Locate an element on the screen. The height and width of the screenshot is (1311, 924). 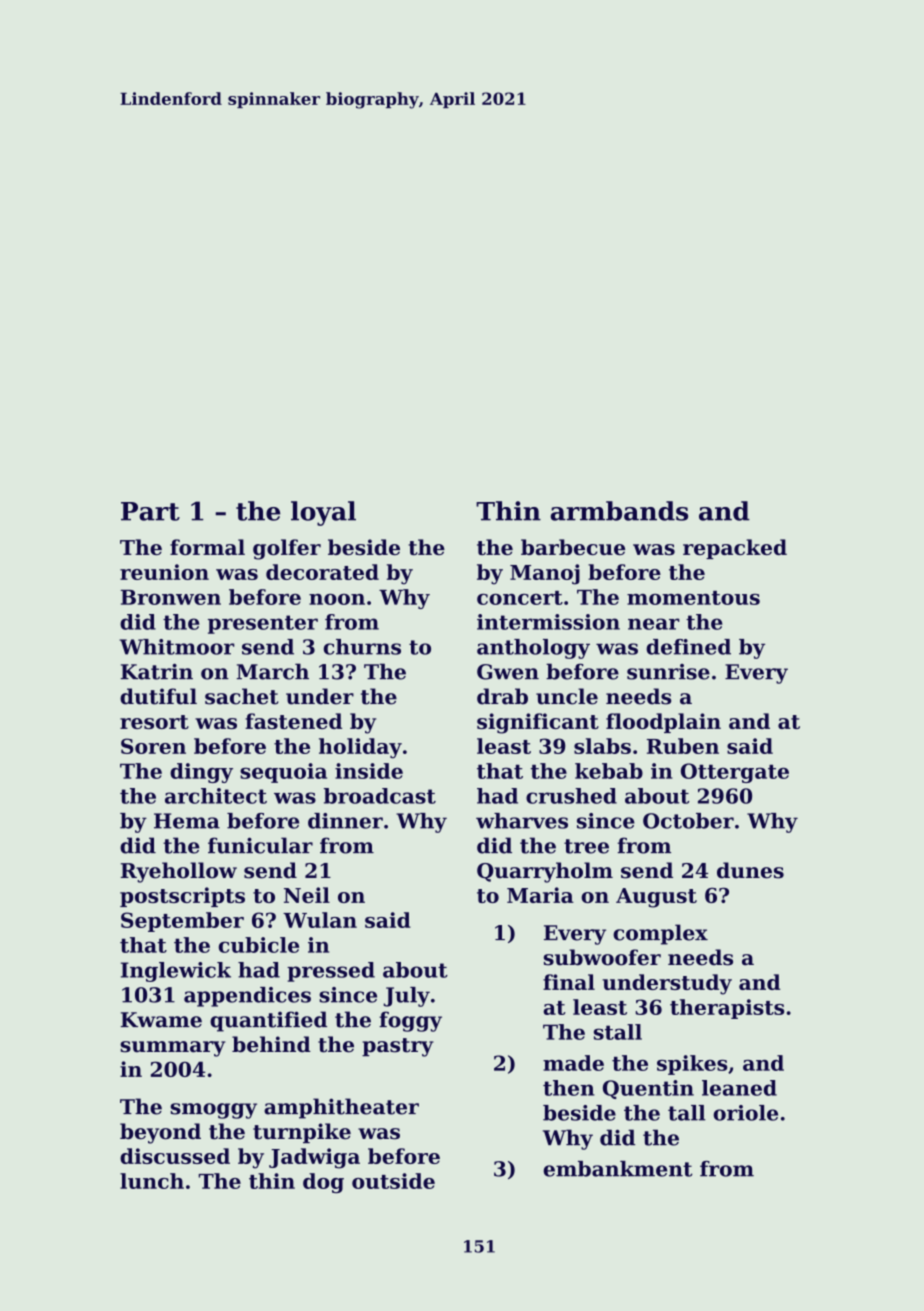
summary is located at coordinates (173, 1049).
